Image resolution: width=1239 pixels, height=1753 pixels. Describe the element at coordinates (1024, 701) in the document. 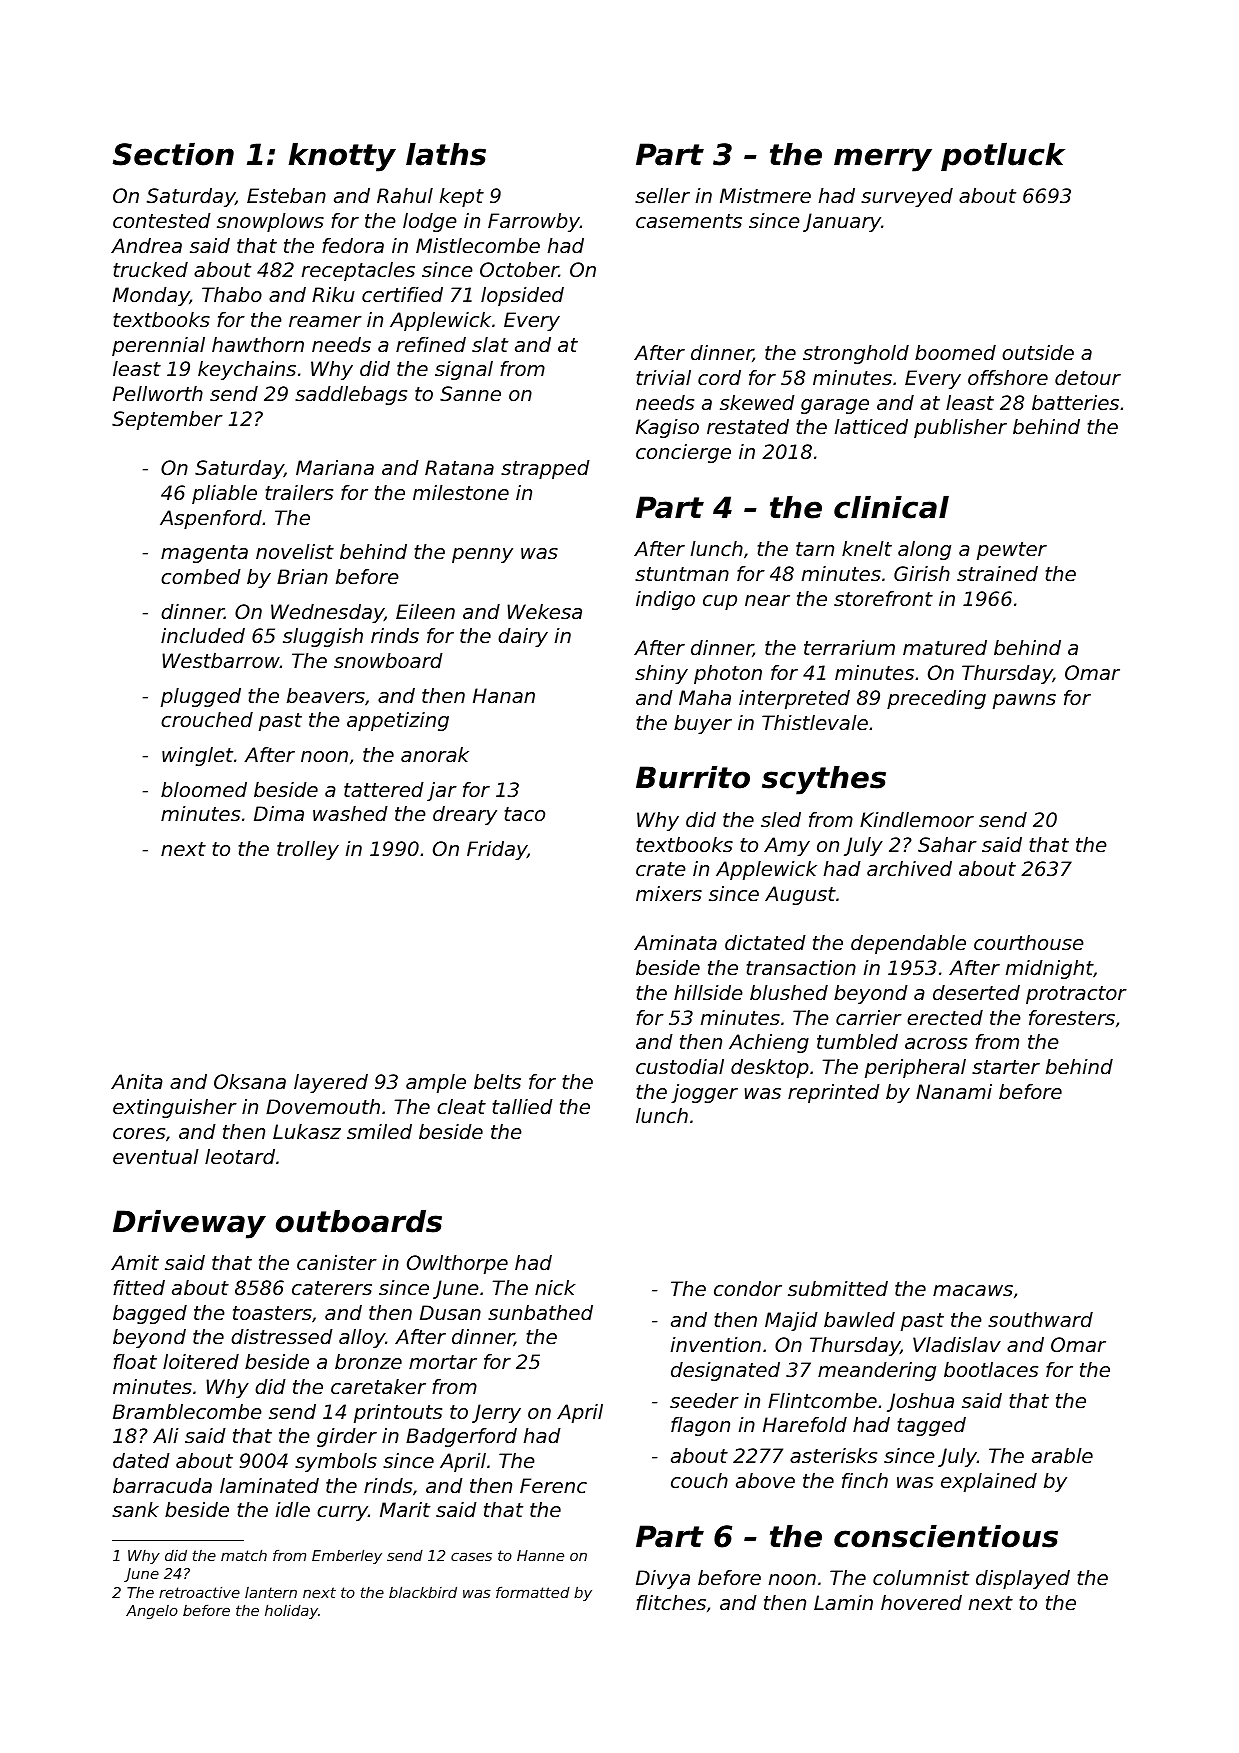

I see `pawns` at that location.
